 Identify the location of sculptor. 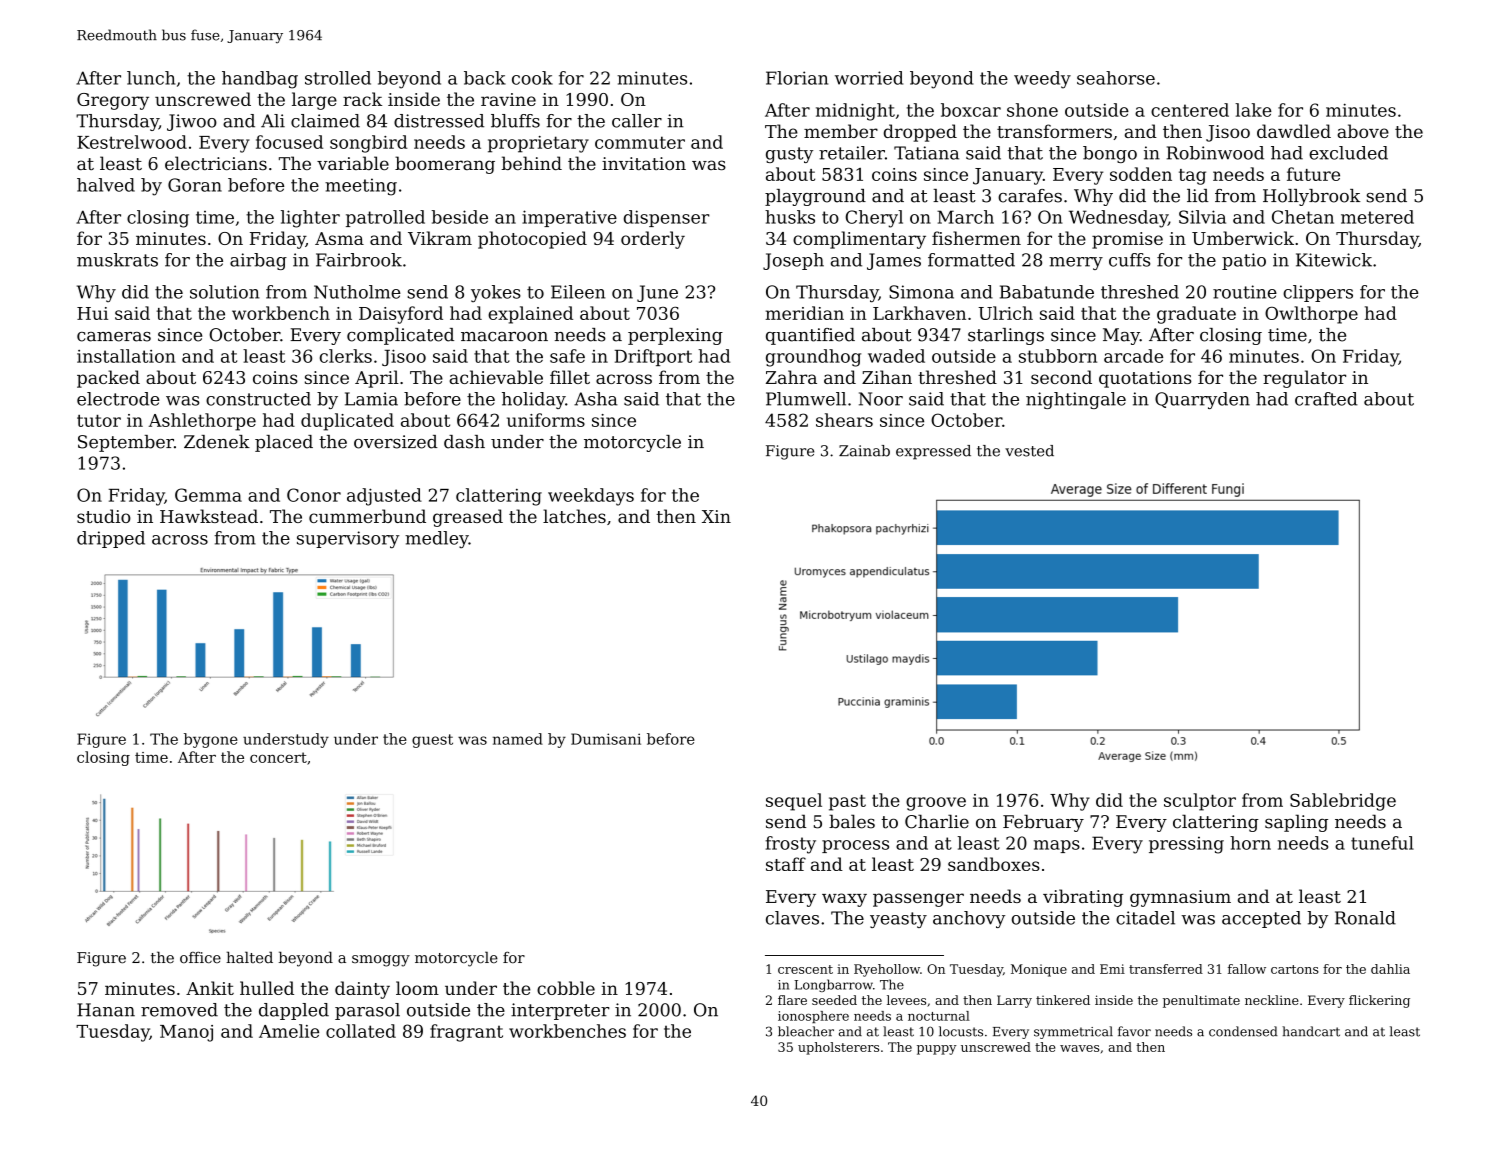
(1200, 802).
